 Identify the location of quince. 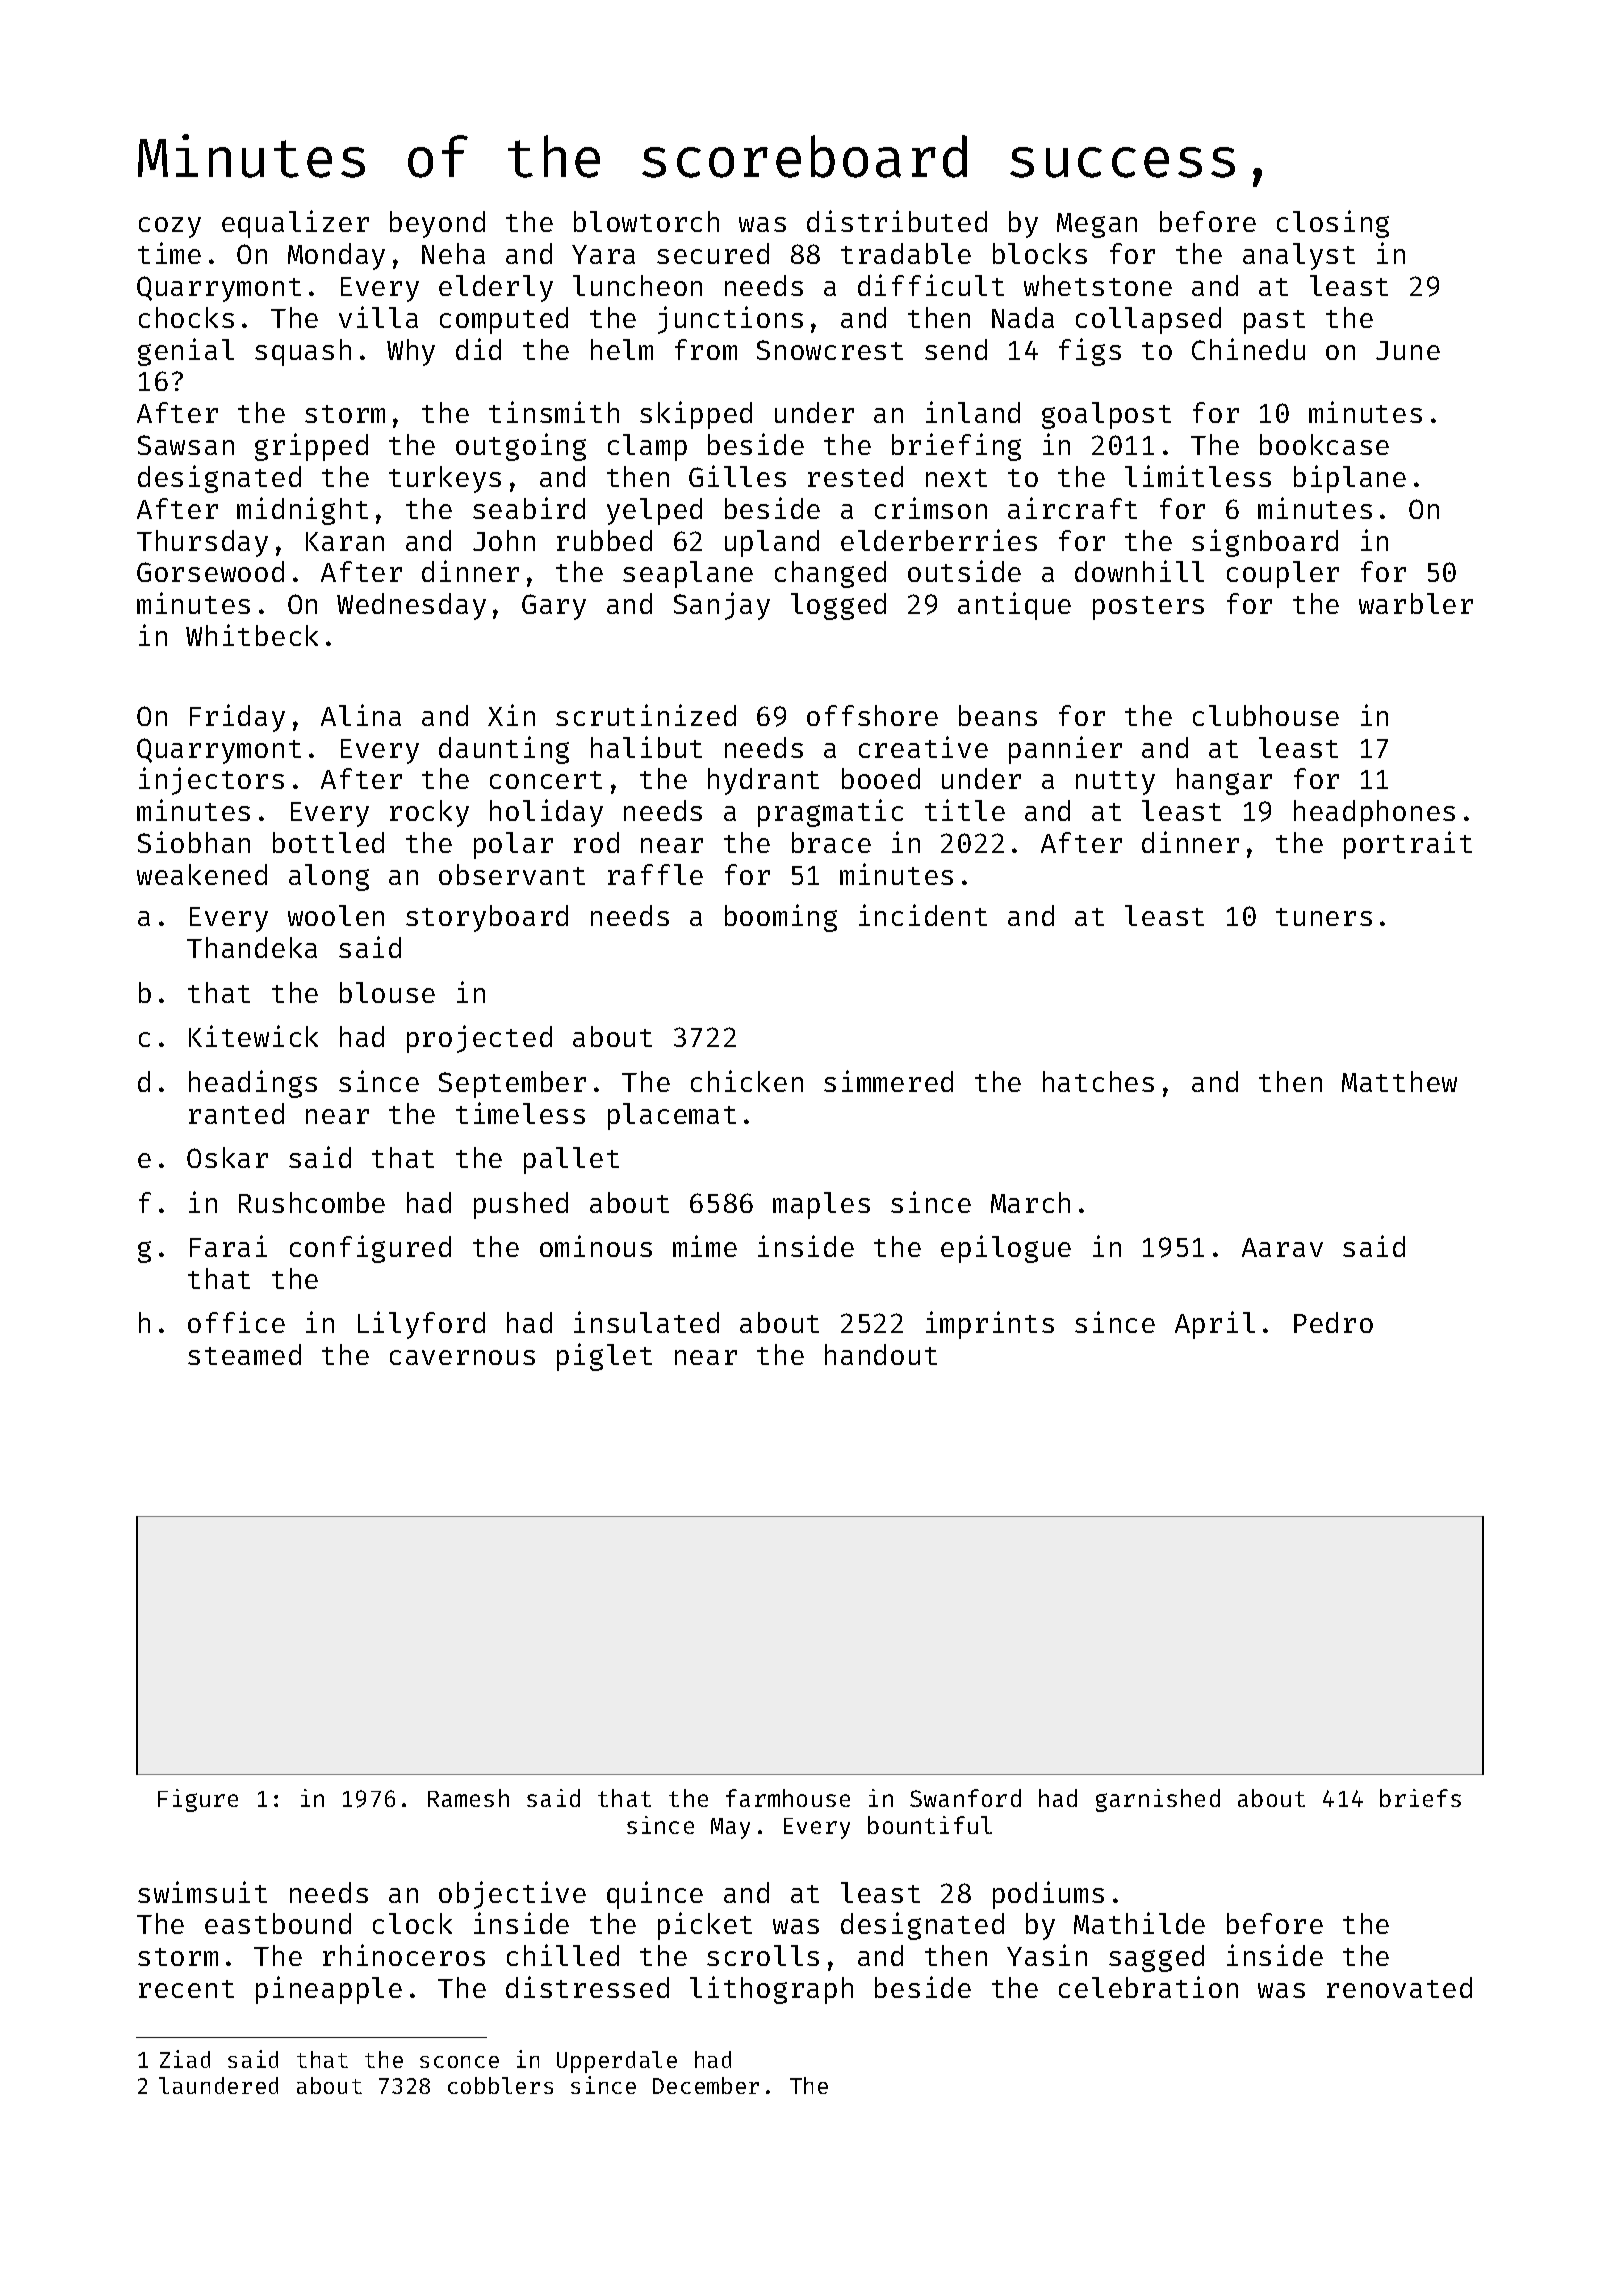
(655, 1895).
